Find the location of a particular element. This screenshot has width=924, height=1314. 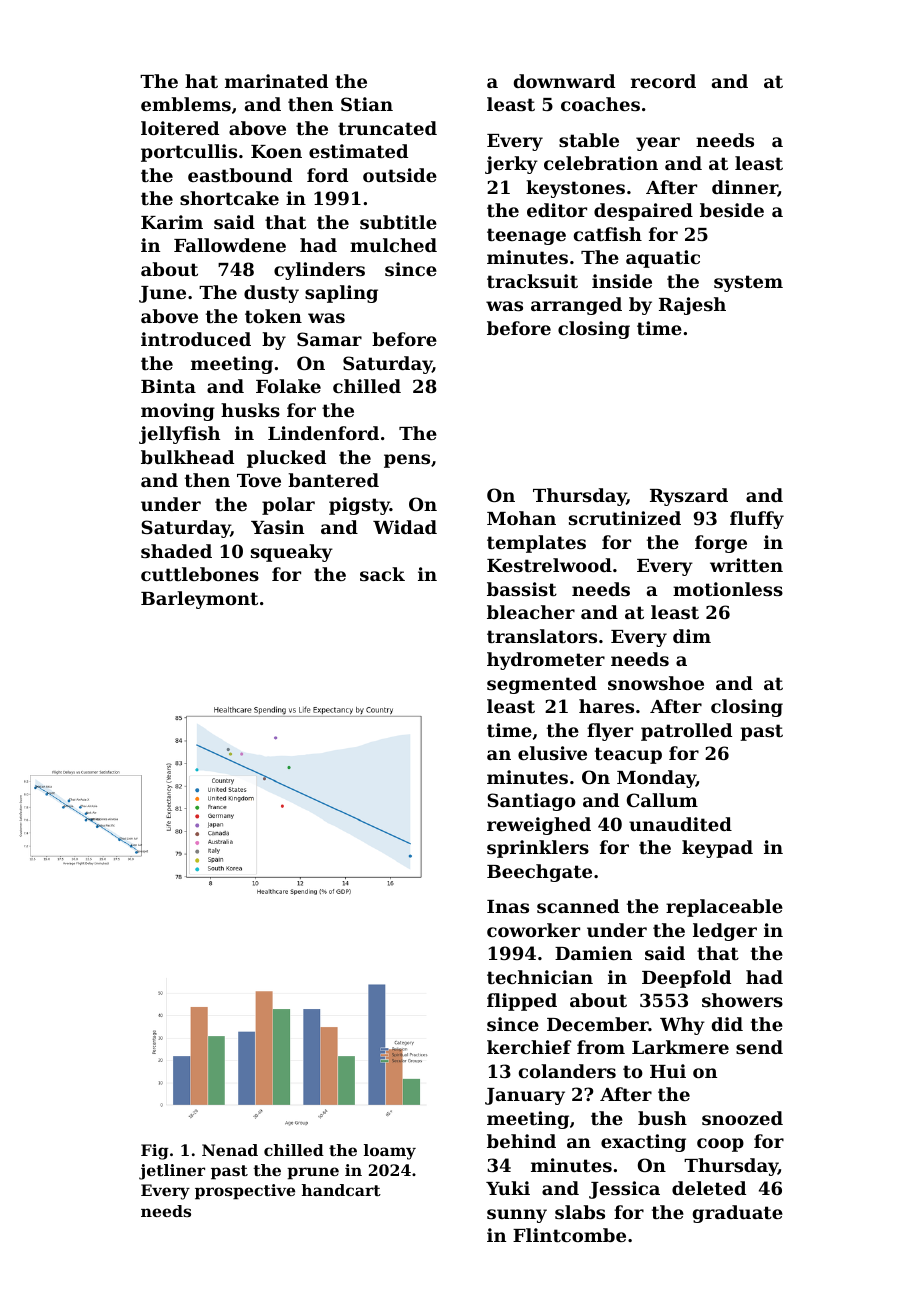

Rajesh is located at coordinates (692, 306).
